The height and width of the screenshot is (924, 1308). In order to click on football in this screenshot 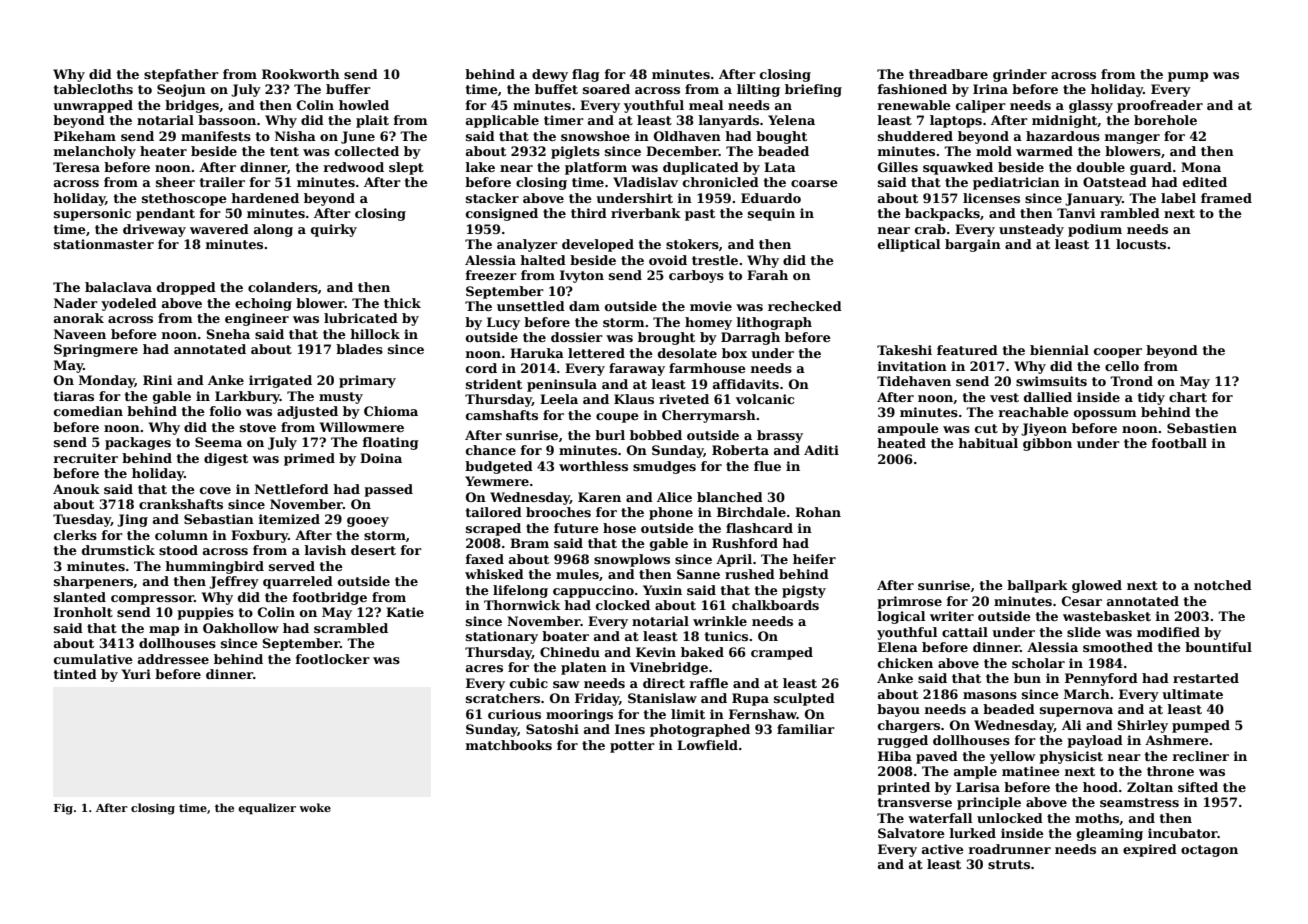, I will do `click(1179, 443)`.
